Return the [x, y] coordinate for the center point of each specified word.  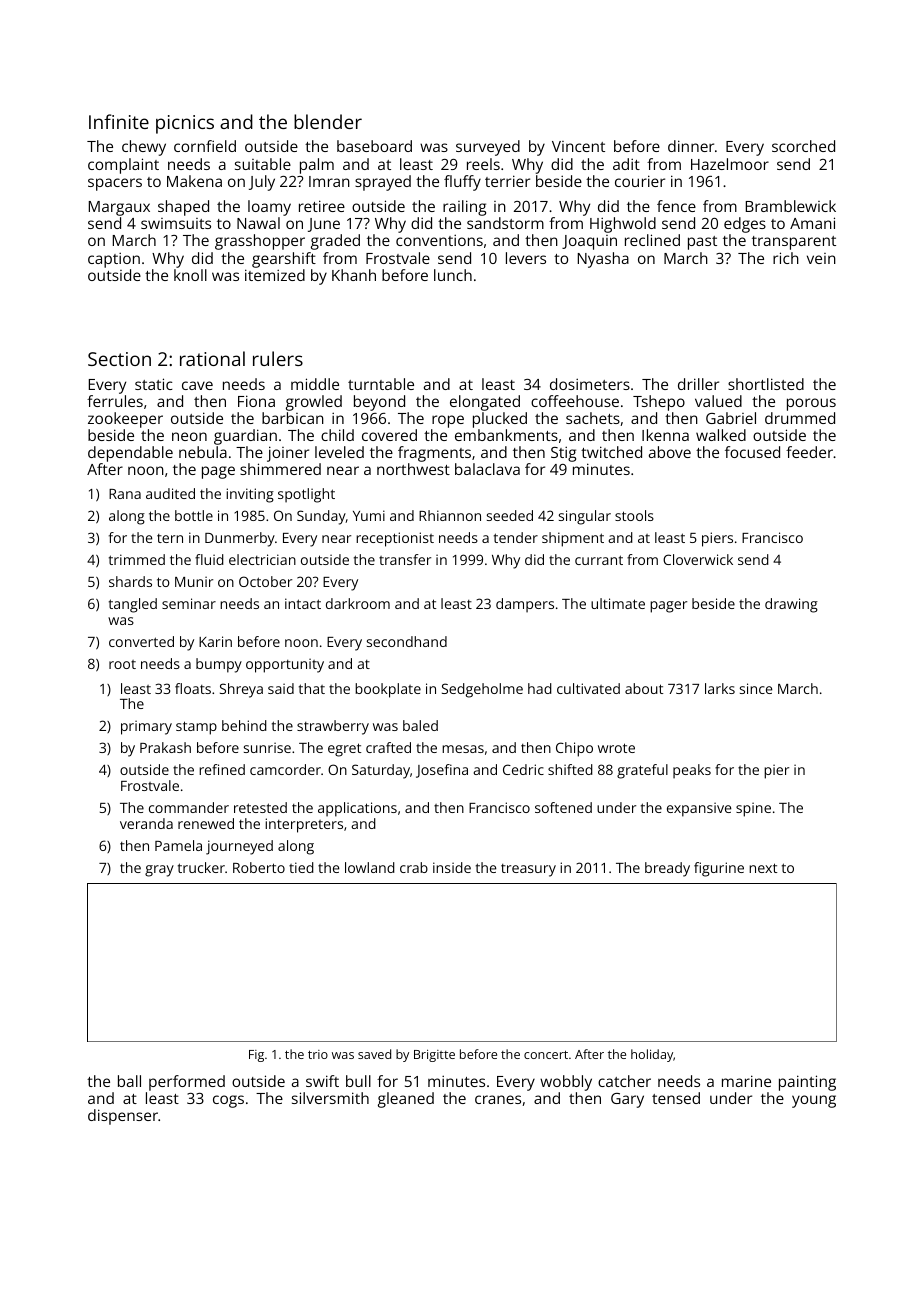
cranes [498, 1099]
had [540, 688]
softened [563, 807]
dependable [130, 454]
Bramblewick [791, 206]
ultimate [618, 603]
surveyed [488, 148]
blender [328, 121]
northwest [413, 469]
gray [159, 871]
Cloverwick [698, 559]
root [122, 664]
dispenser [123, 1117]
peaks [692, 771]
